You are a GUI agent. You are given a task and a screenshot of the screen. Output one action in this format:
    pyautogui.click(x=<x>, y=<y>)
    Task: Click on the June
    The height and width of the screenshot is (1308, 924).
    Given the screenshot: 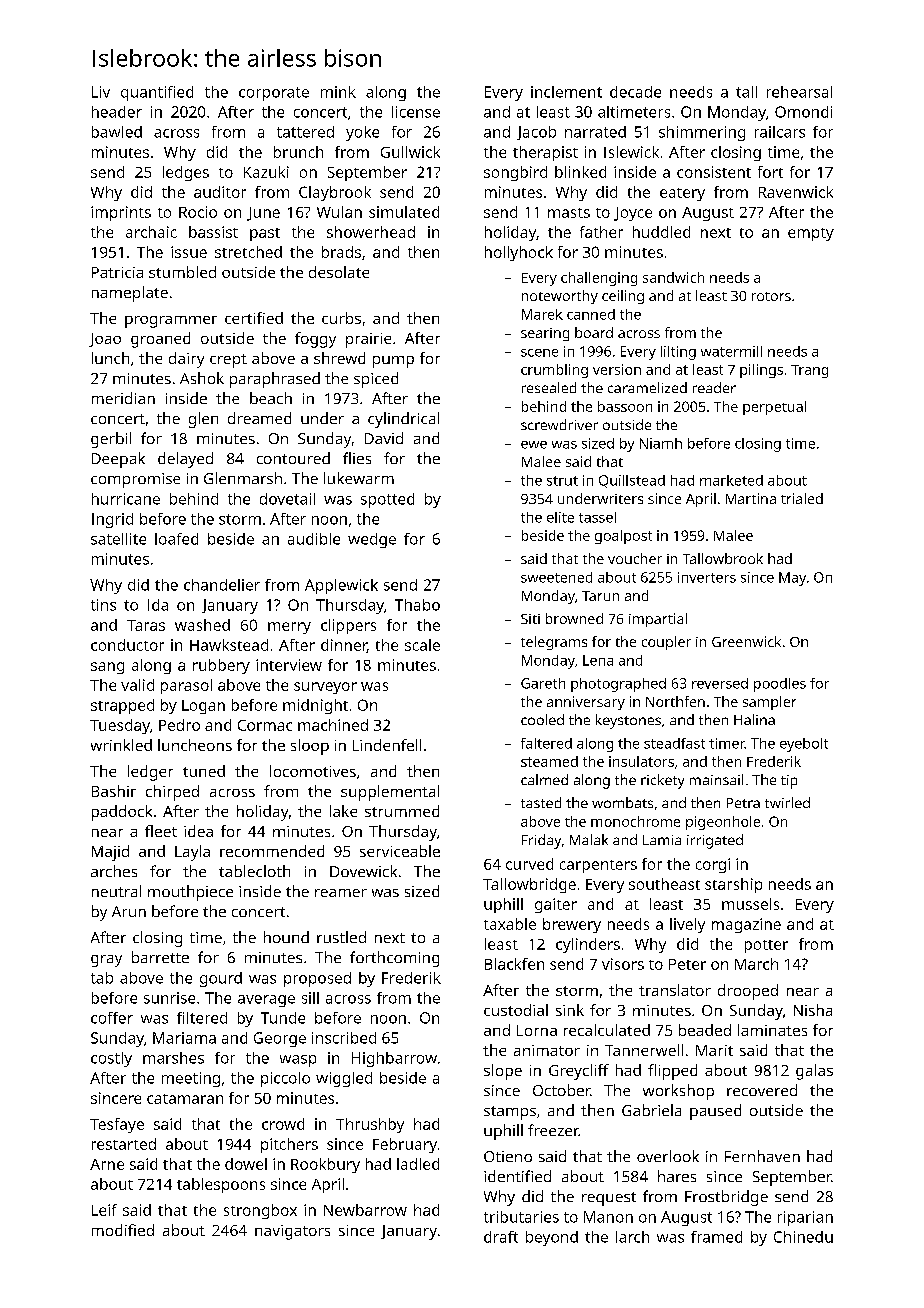 What is the action you would take?
    pyautogui.click(x=263, y=214)
